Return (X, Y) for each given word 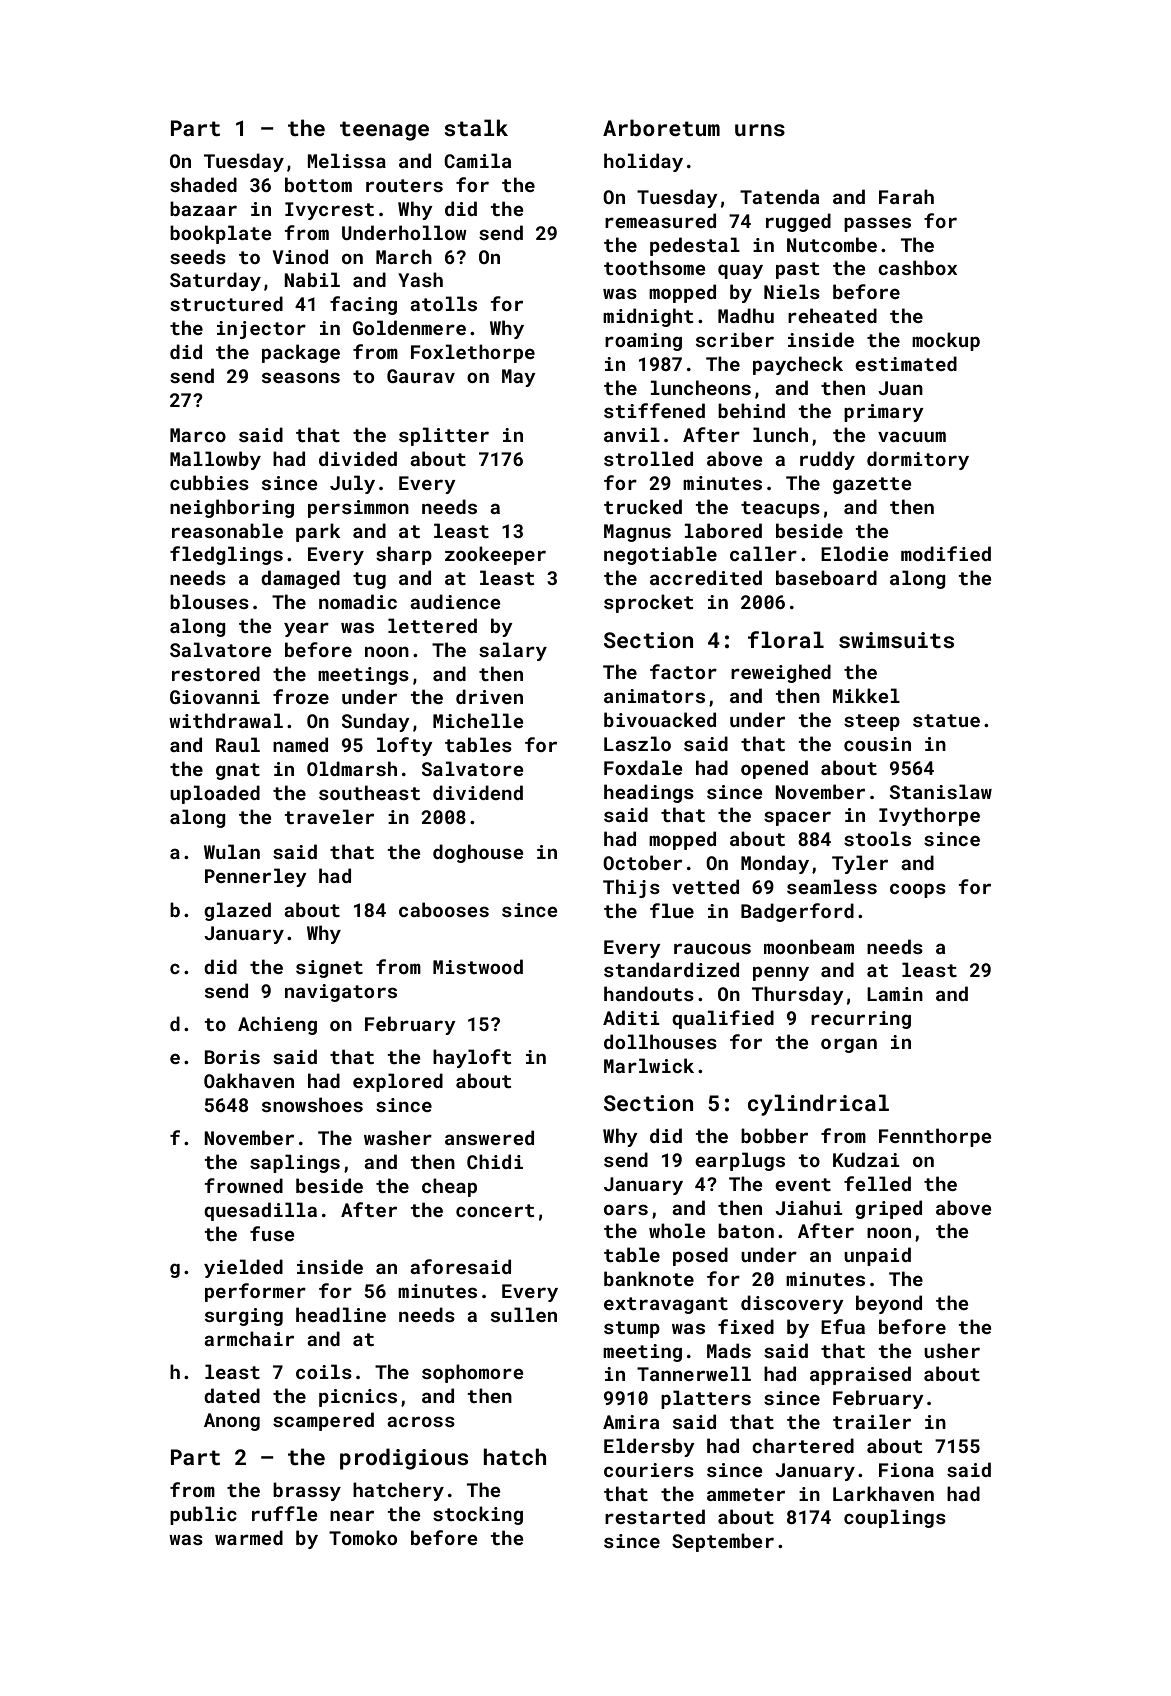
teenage (384, 131)
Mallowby (215, 460)
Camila (477, 160)
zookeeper (495, 555)
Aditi (631, 1017)
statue (946, 720)
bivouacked (660, 719)
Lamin (895, 994)
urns (760, 130)
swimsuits (896, 640)
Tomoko (363, 1537)
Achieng (277, 1025)
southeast (369, 792)
